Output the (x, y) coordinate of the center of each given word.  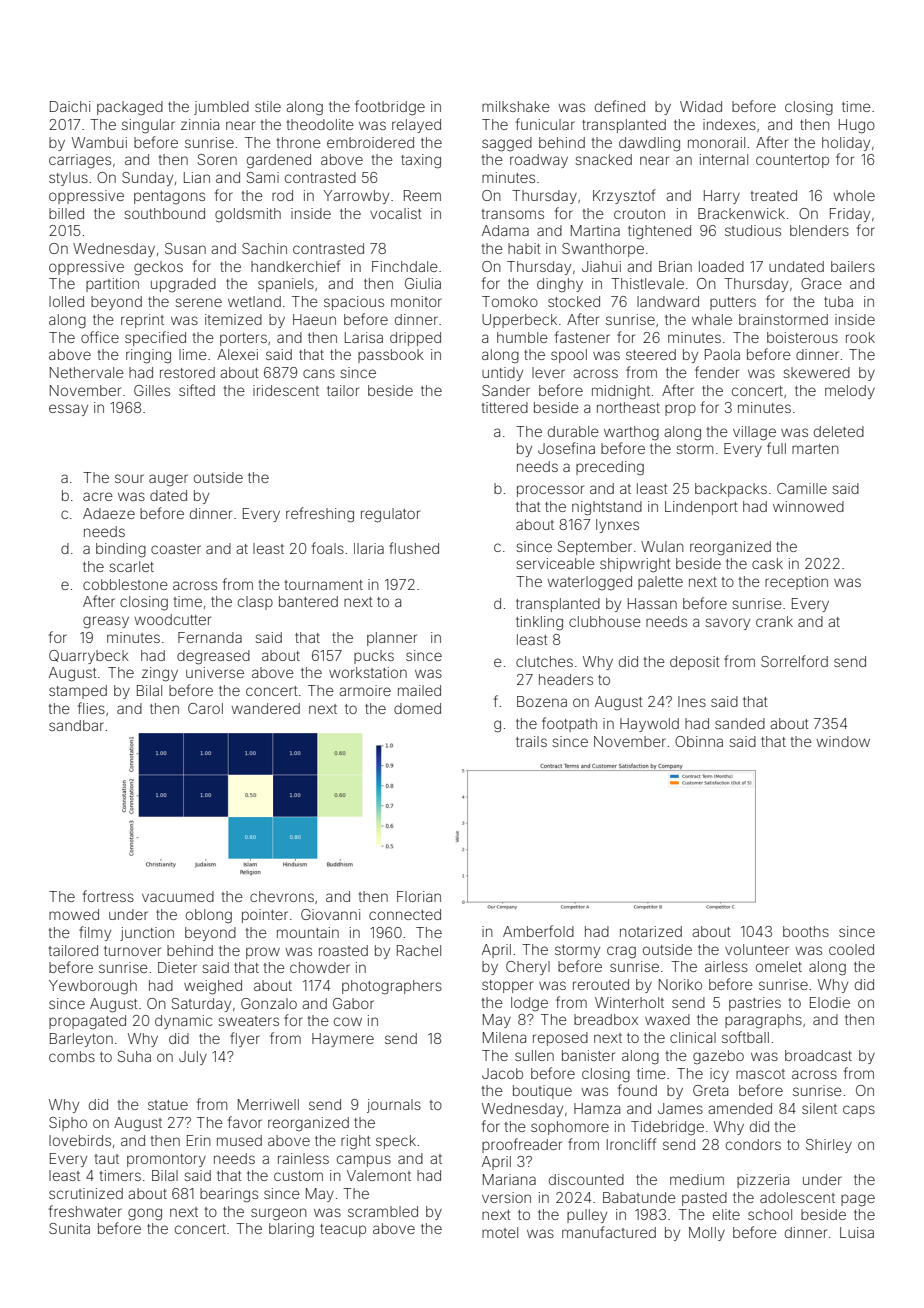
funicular (545, 124)
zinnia (200, 124)
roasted (343, 950)
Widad (701, 106)
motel (500, 1232)
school (770, 1214)
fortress (108, 896)
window (843, 741)
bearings (229, 1195)
